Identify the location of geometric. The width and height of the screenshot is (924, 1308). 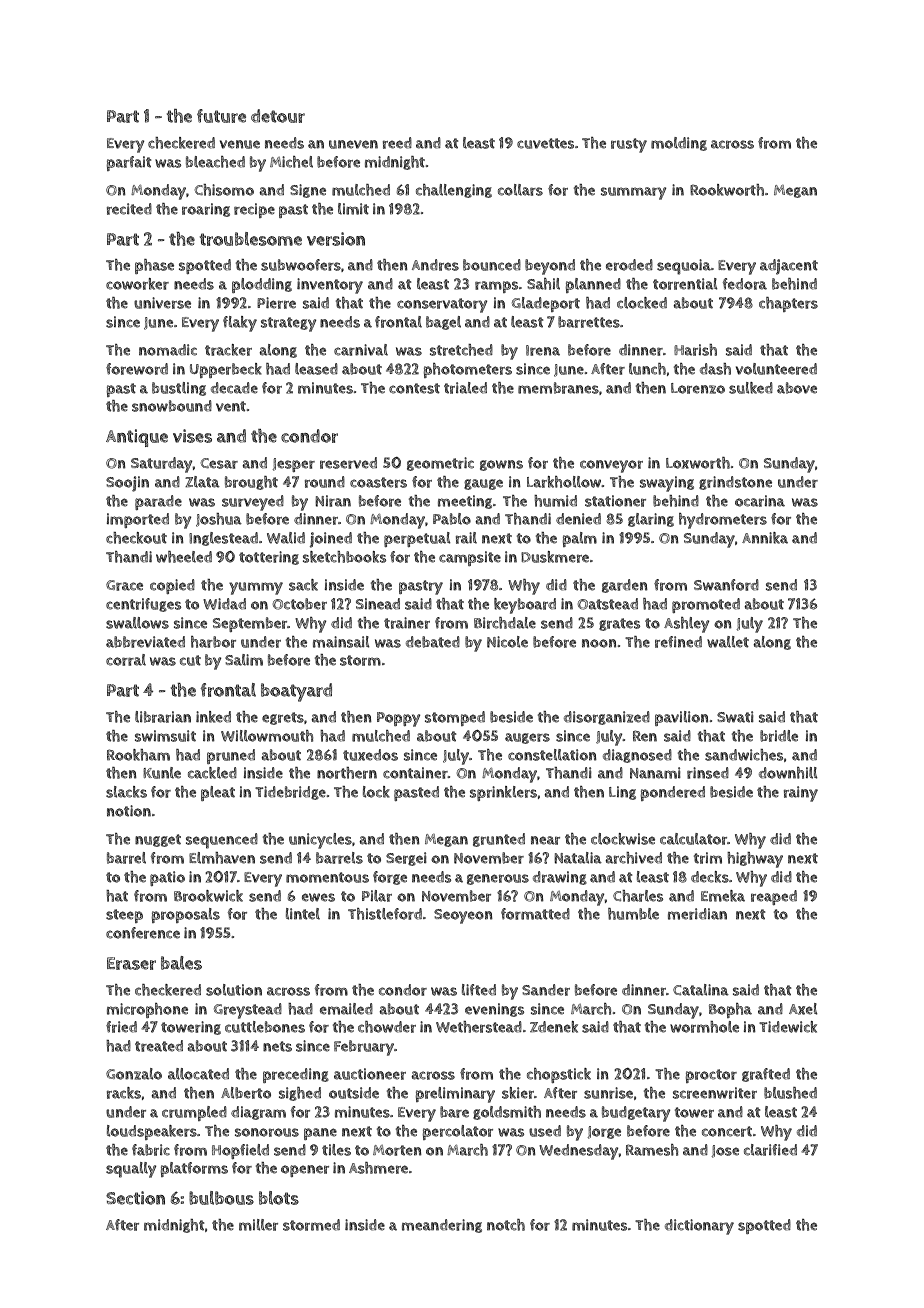
(440, 464).
